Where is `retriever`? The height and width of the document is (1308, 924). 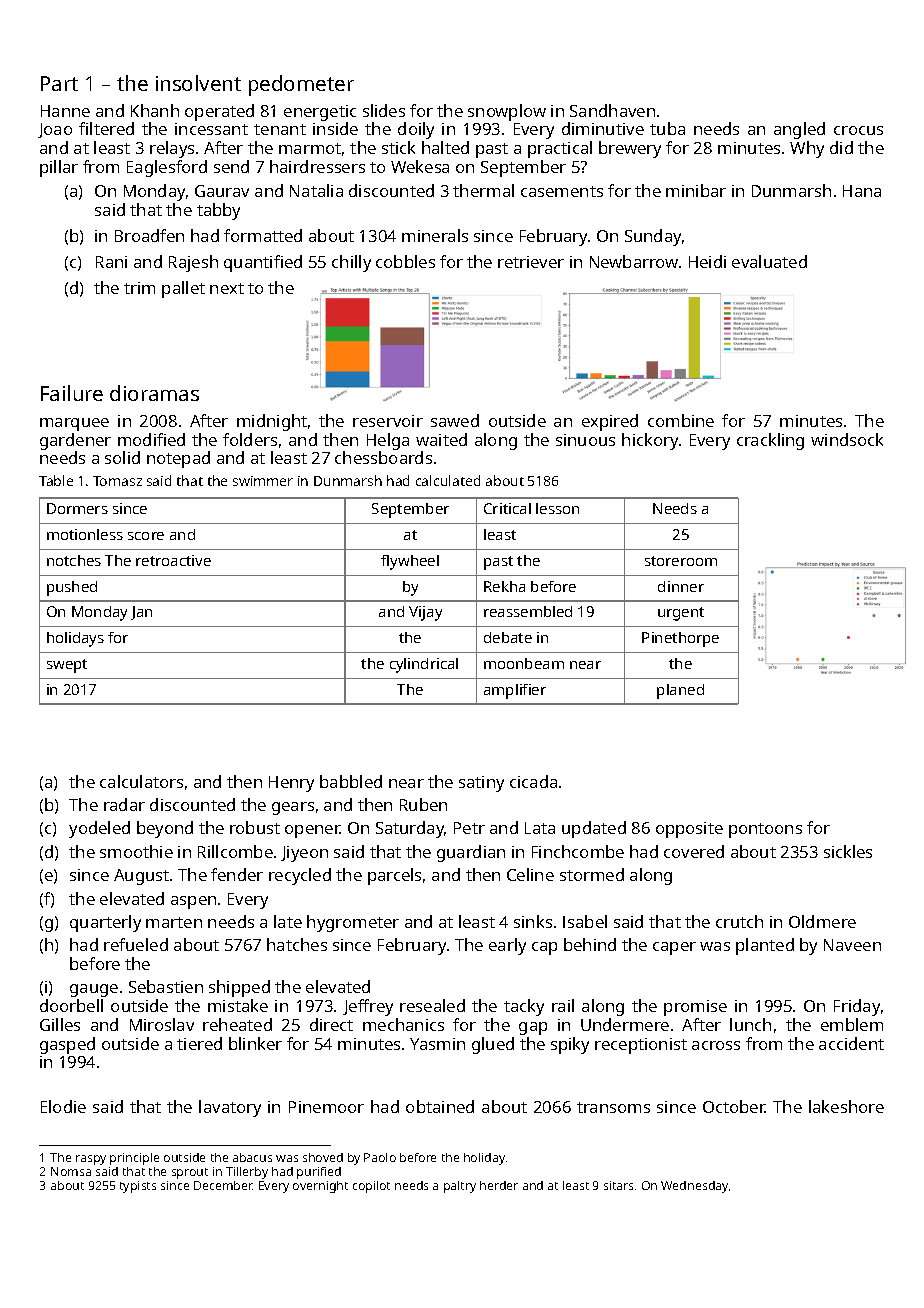
retriever is located at coordinates (531, 262).
